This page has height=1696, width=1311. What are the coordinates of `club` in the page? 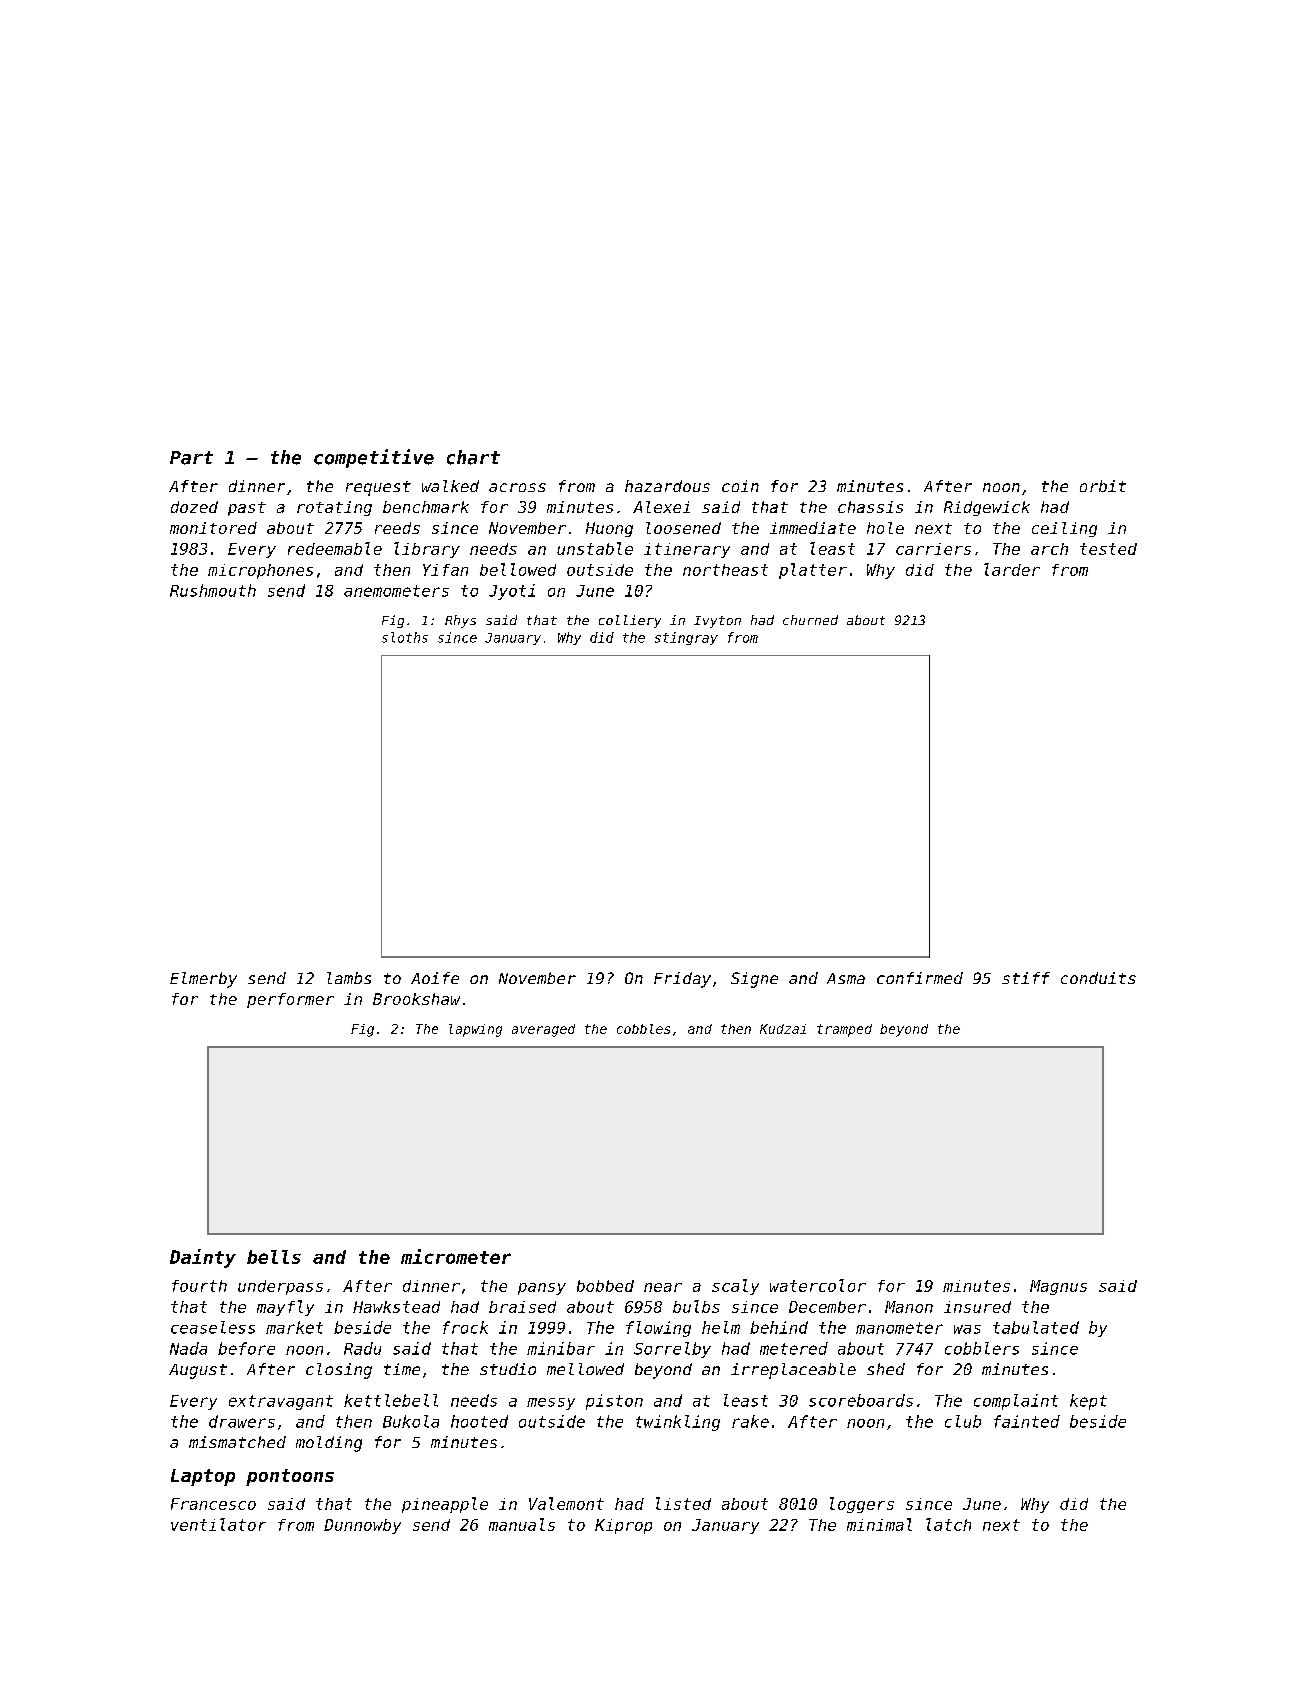 It's located at (963, 1421).
